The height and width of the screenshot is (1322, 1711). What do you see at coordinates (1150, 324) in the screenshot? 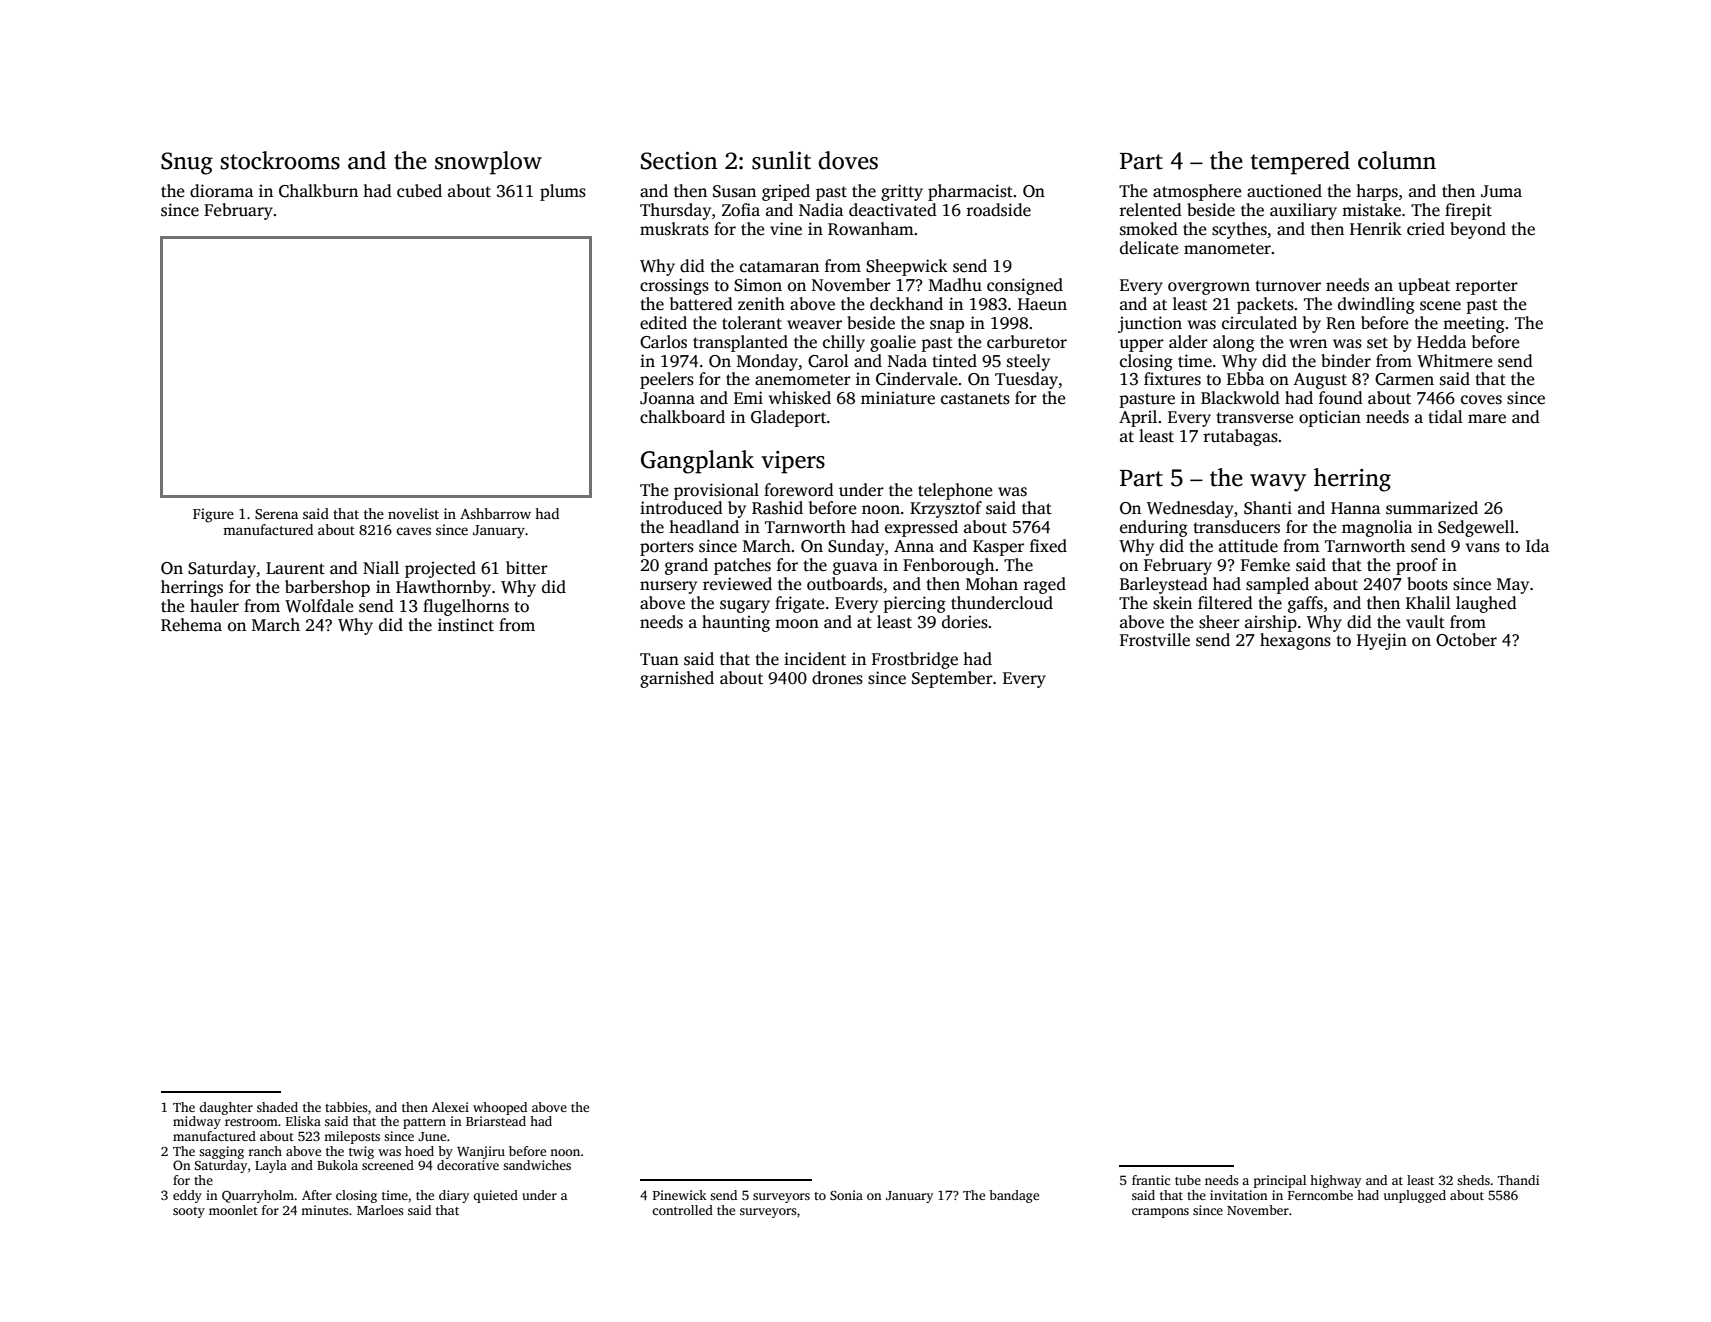
I see `junction` at bounding box center [1150, 324].
